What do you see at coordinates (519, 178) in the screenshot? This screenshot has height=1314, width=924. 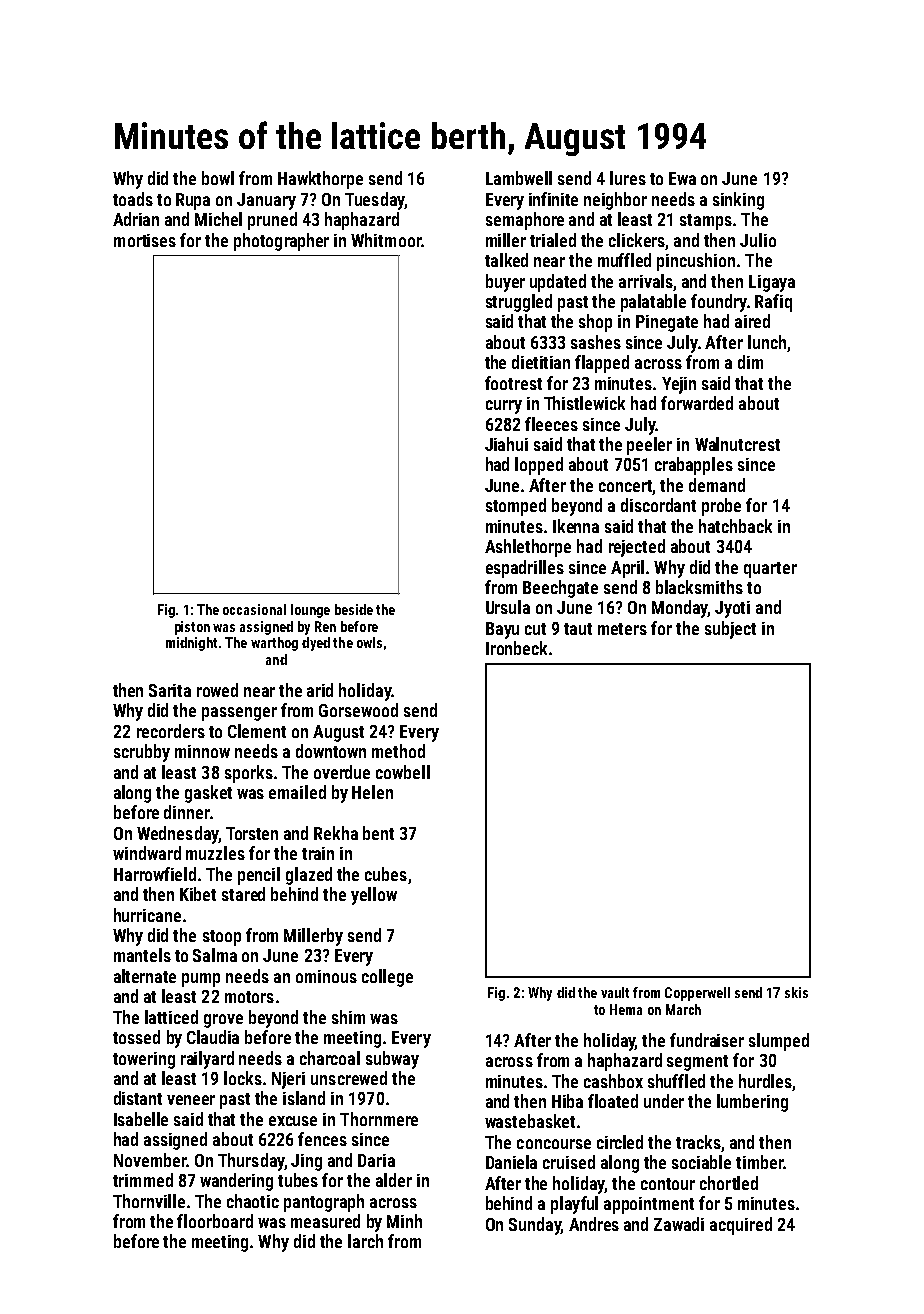 I see `Lambwell` at bounding box center [519, 178].
